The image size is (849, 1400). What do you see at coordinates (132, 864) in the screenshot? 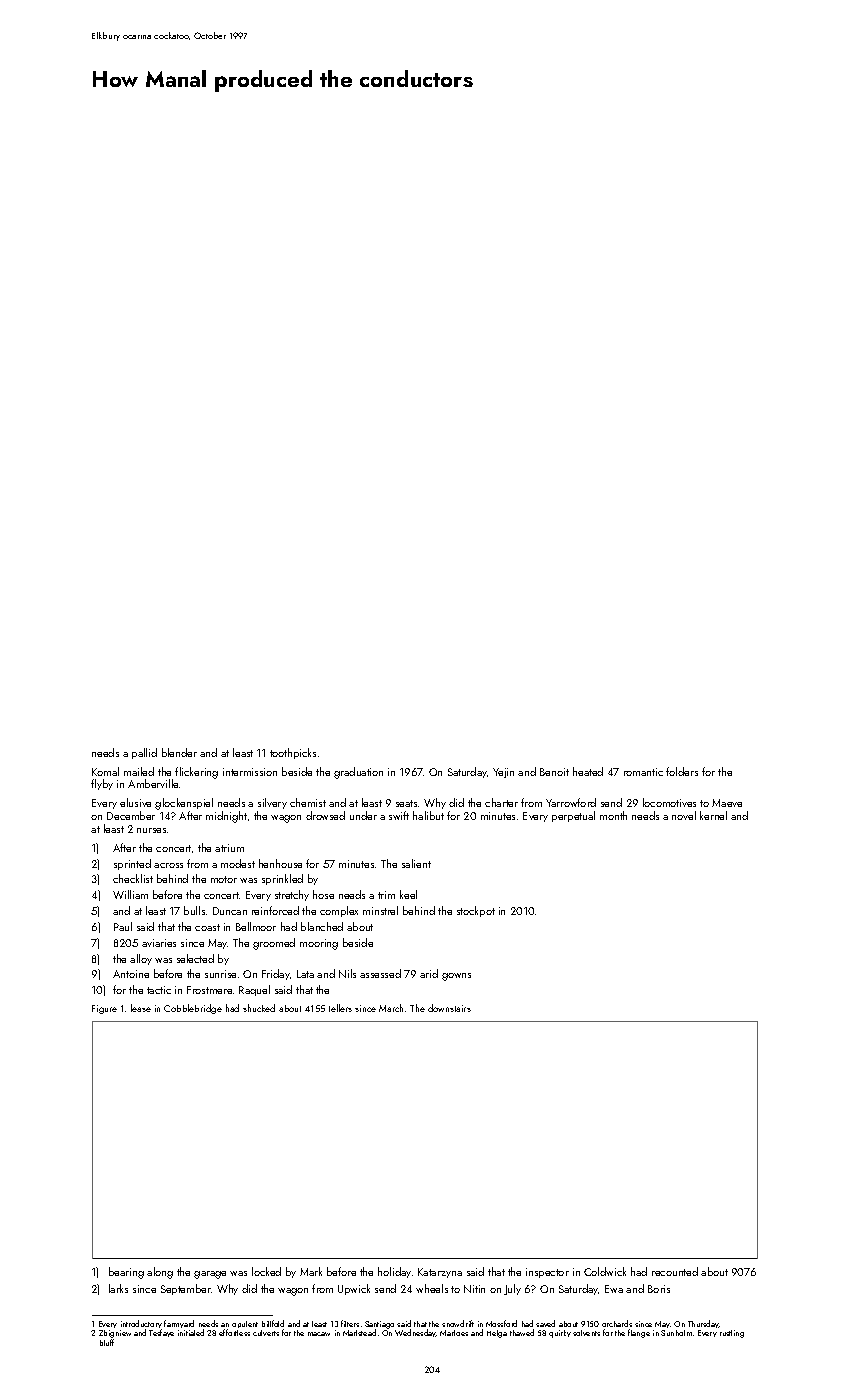
I see `sprinted` at bounding box center [132, 864].
